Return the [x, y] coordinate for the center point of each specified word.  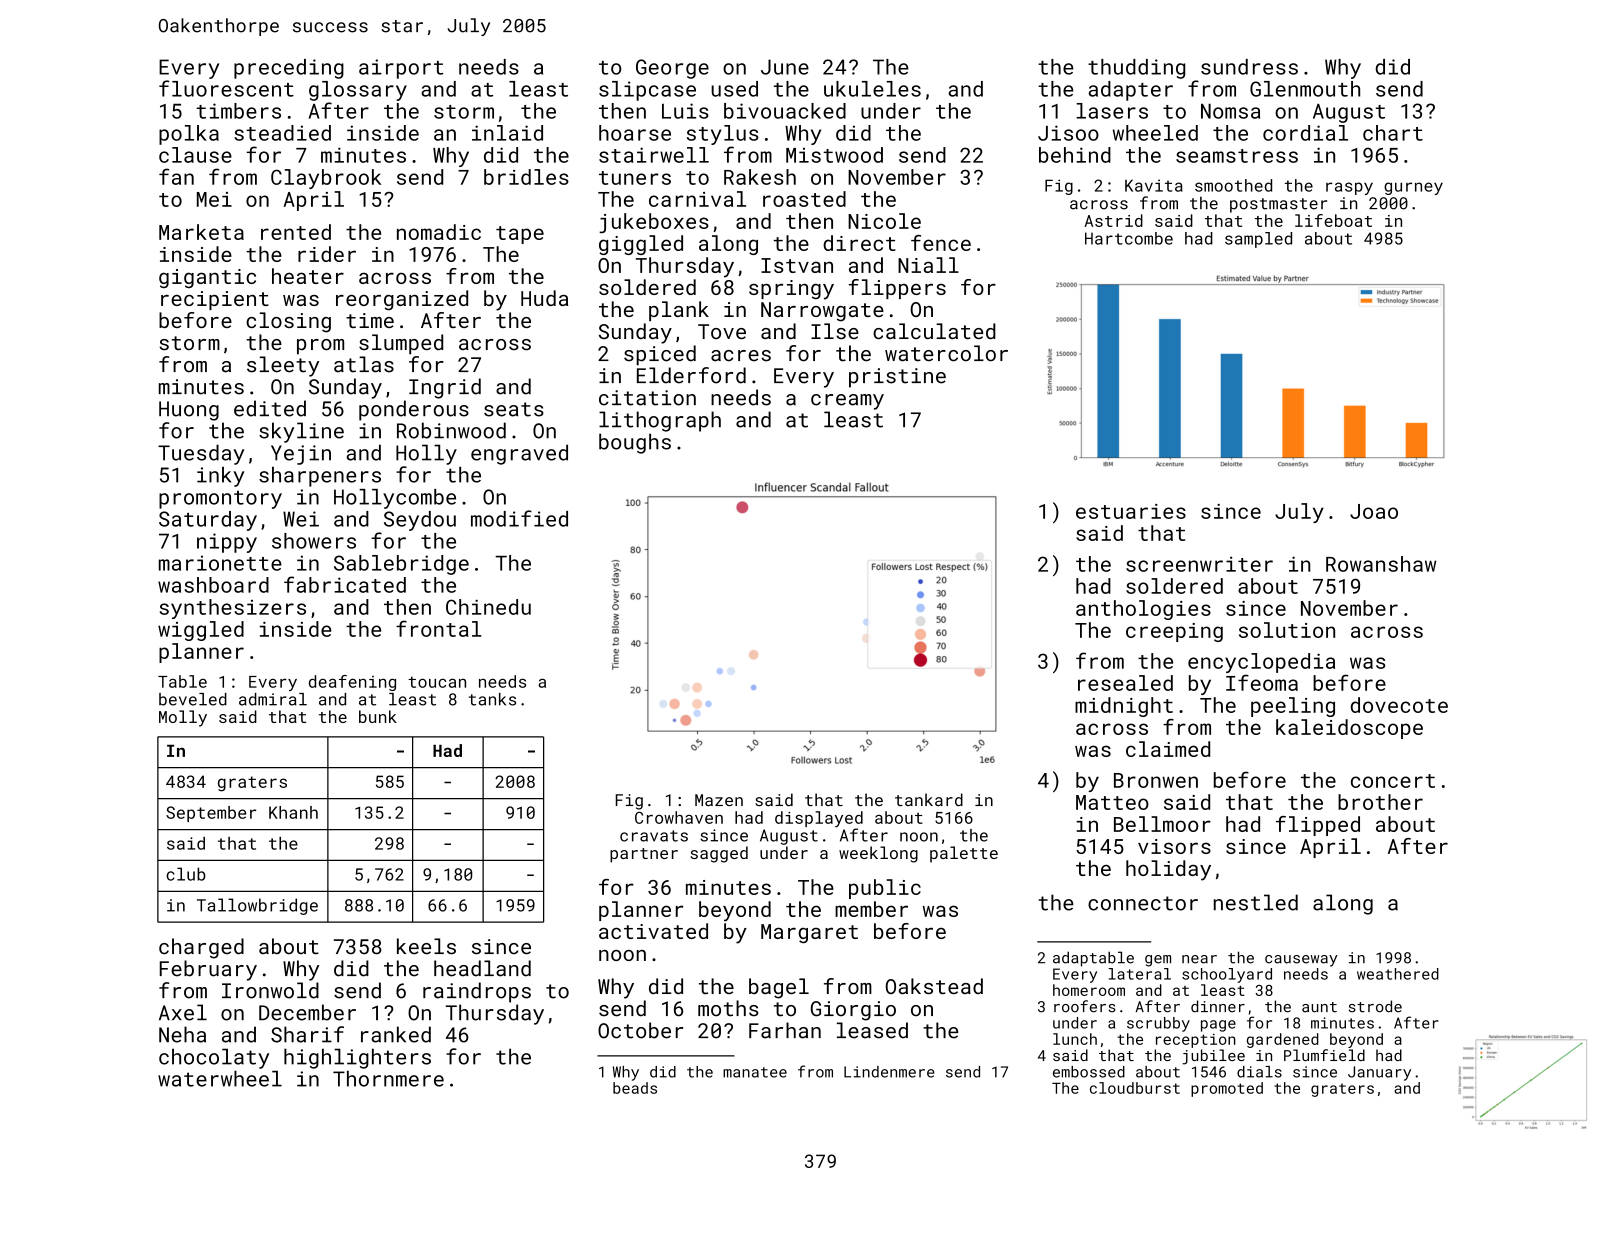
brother [1380, 802]
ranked [396, 1034]
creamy [847, 402]
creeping [1174, 632]
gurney [1413, 188]
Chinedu [488, 607]
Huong [189, 411]
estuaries [1131, 511]
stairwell [654, 155]
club [186, 874]
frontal [438, 628]
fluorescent [226, 88]
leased [872, 1030]
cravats [654, 836]
